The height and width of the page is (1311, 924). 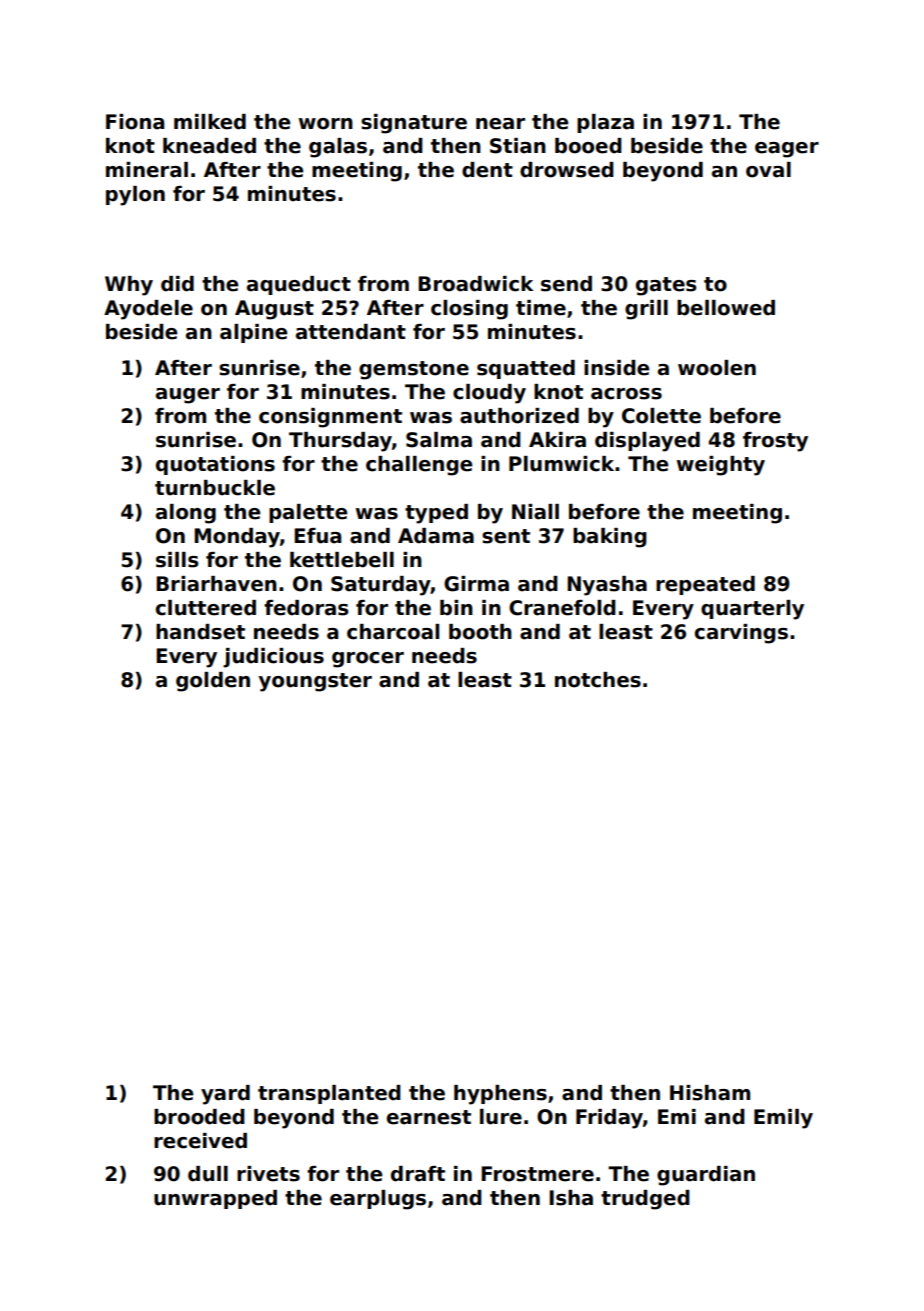 I want to click on gemstone, so click(x=414, y=370).
